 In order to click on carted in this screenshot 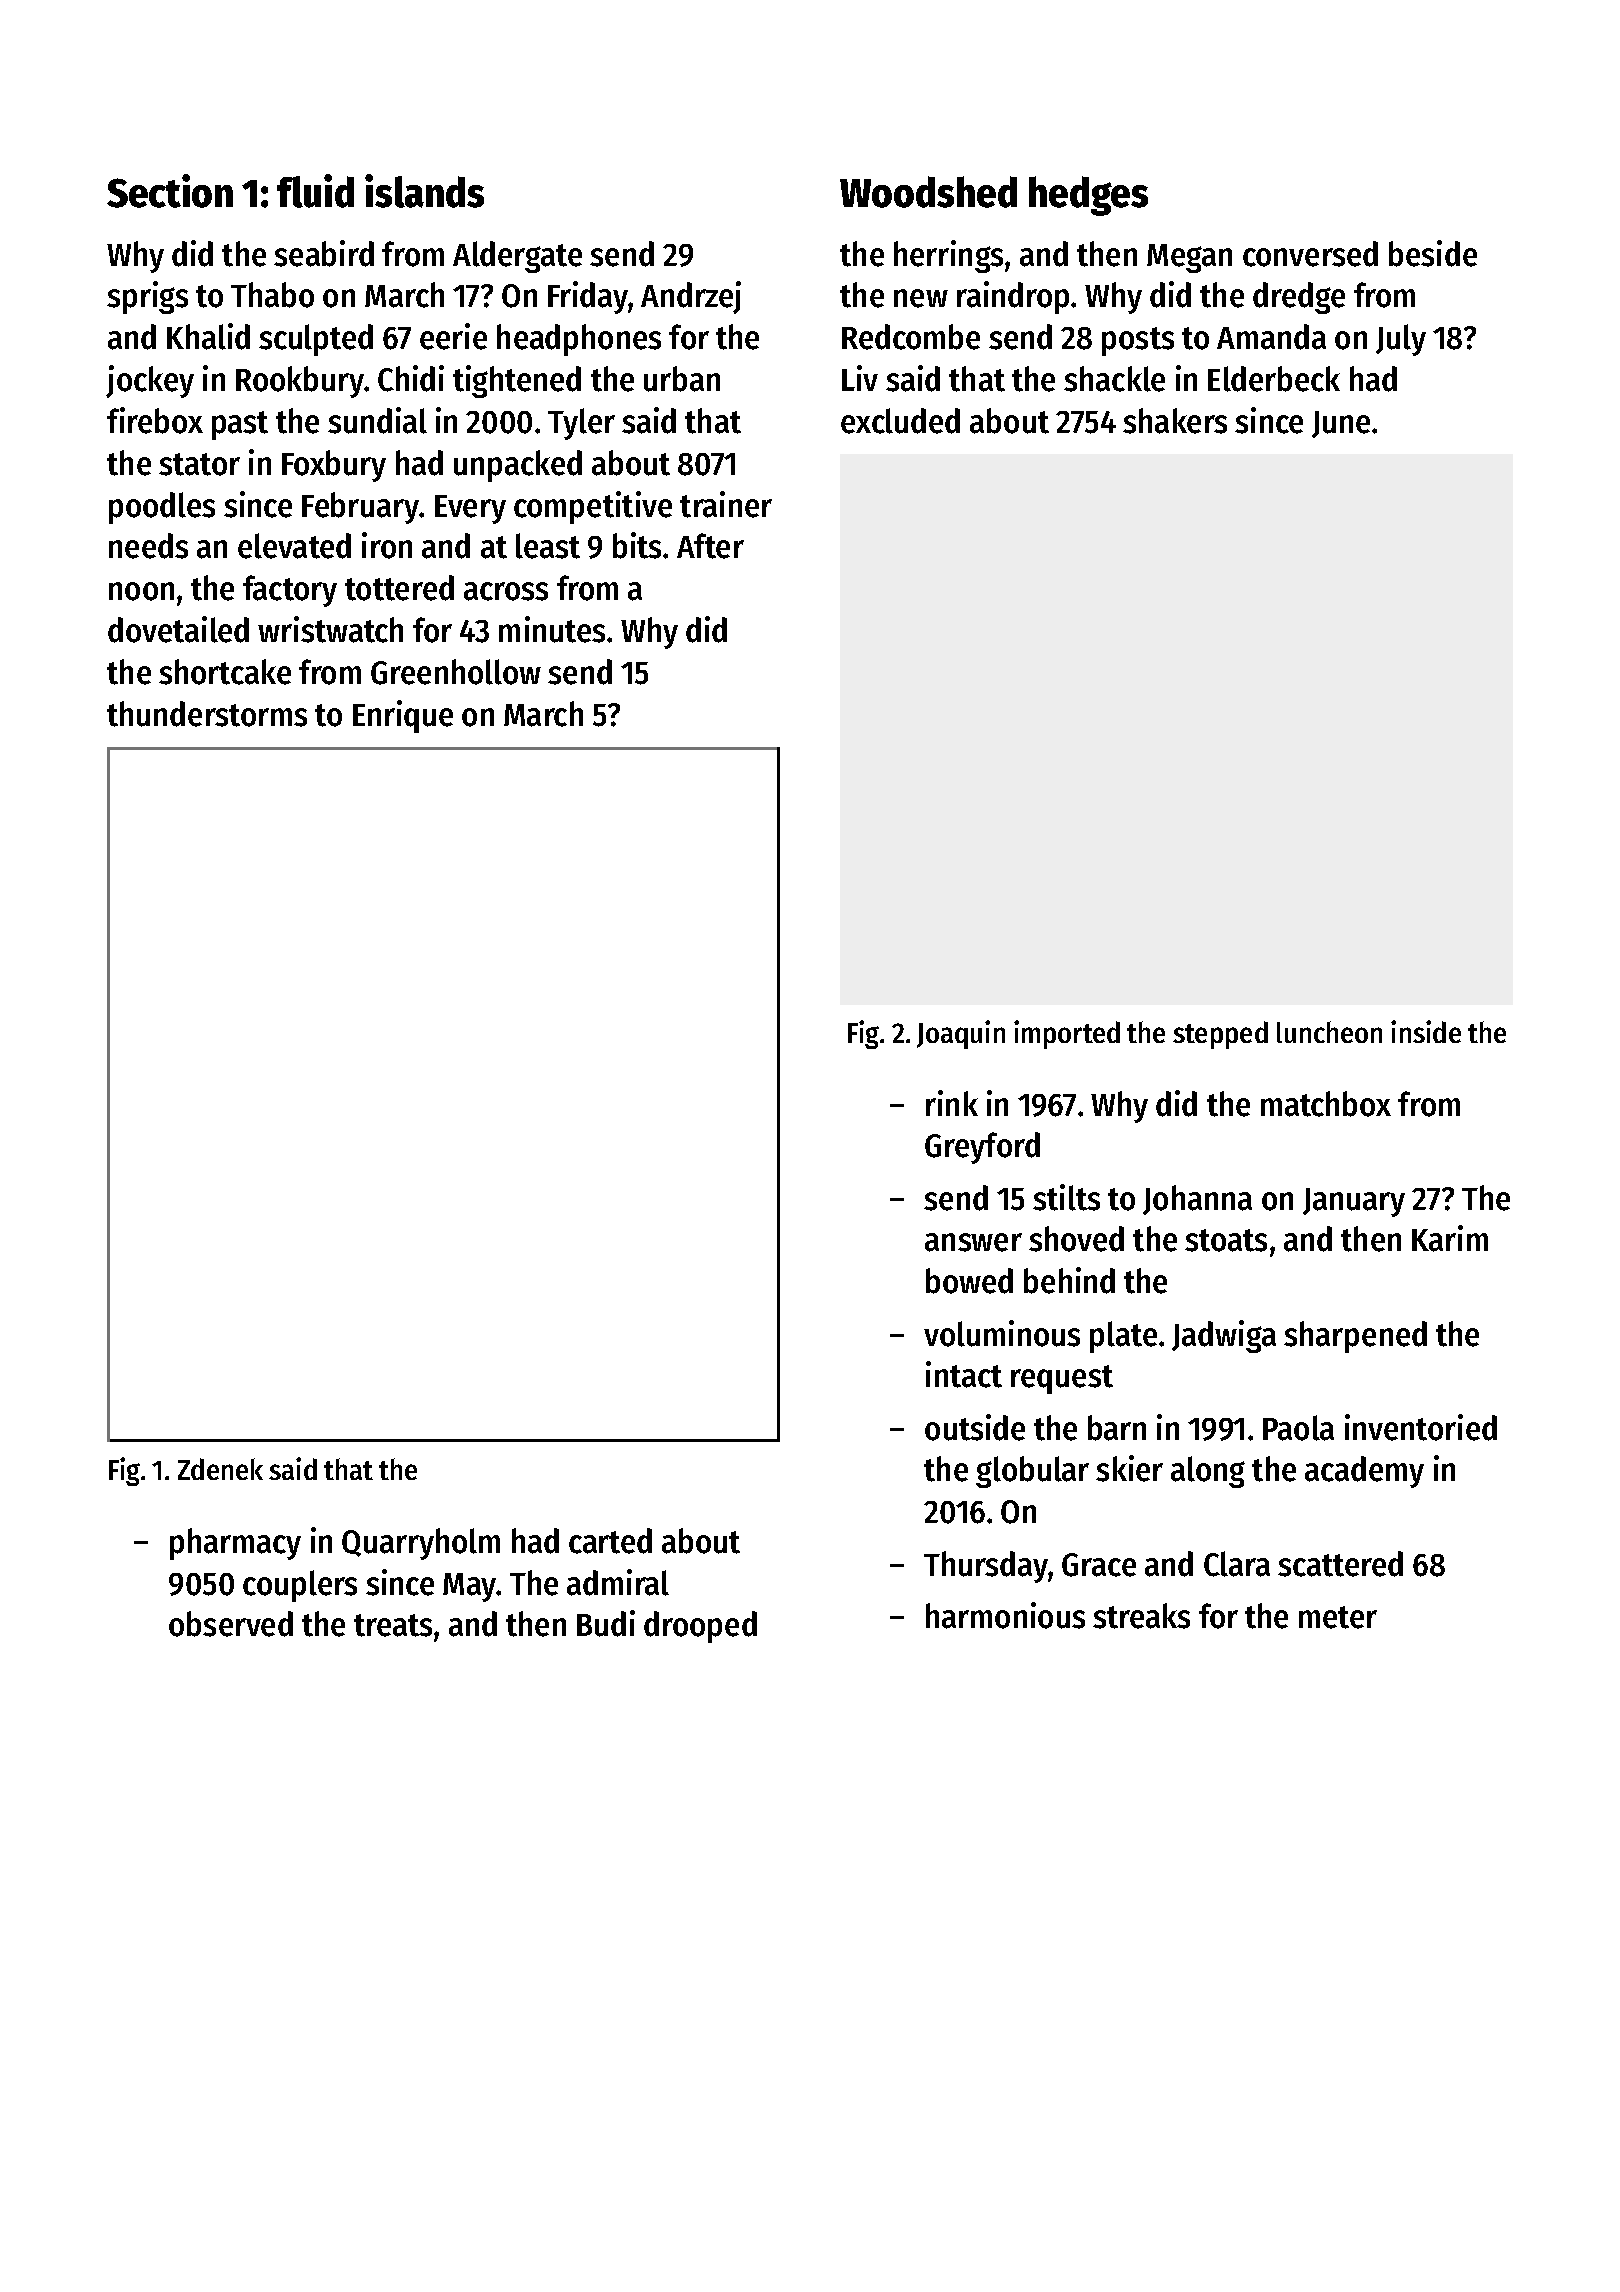, I will do `click(610, 1541)`.
